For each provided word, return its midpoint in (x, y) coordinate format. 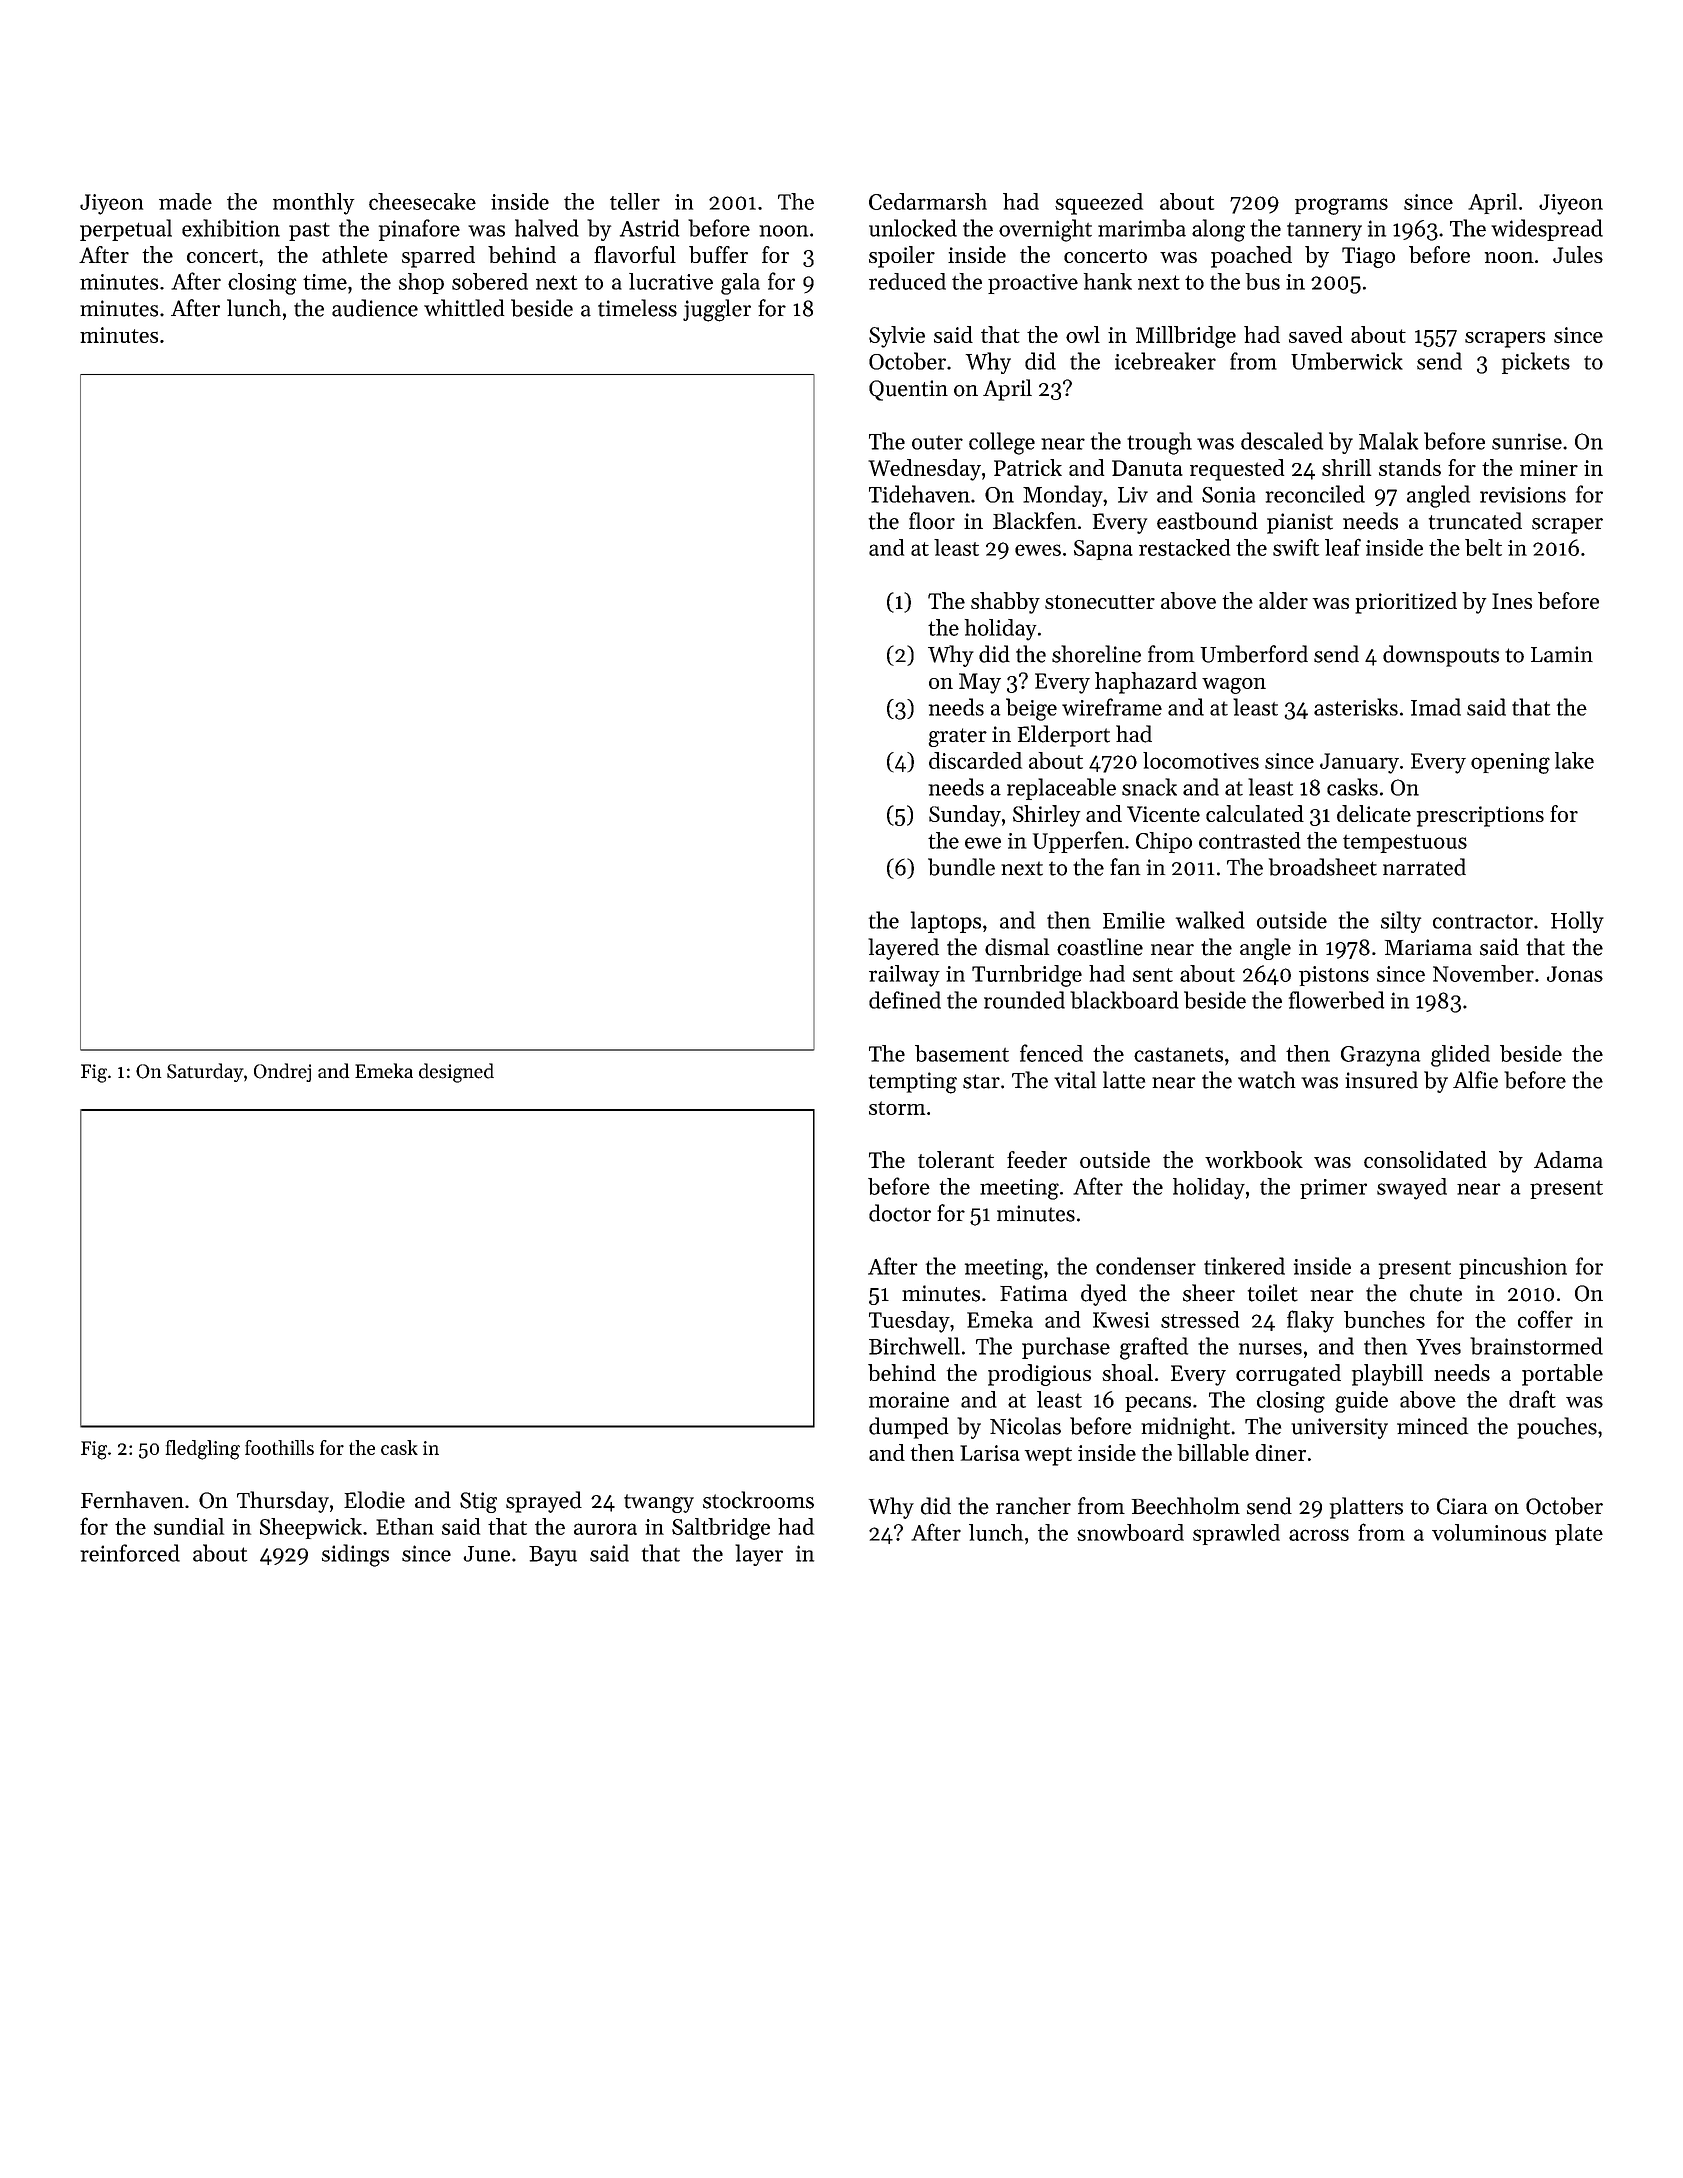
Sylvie (897, 337)
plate (1579, 1534)
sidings (355, 1555)
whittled (464, 308)
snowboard (1130, 1532)
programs (1341, 206)
